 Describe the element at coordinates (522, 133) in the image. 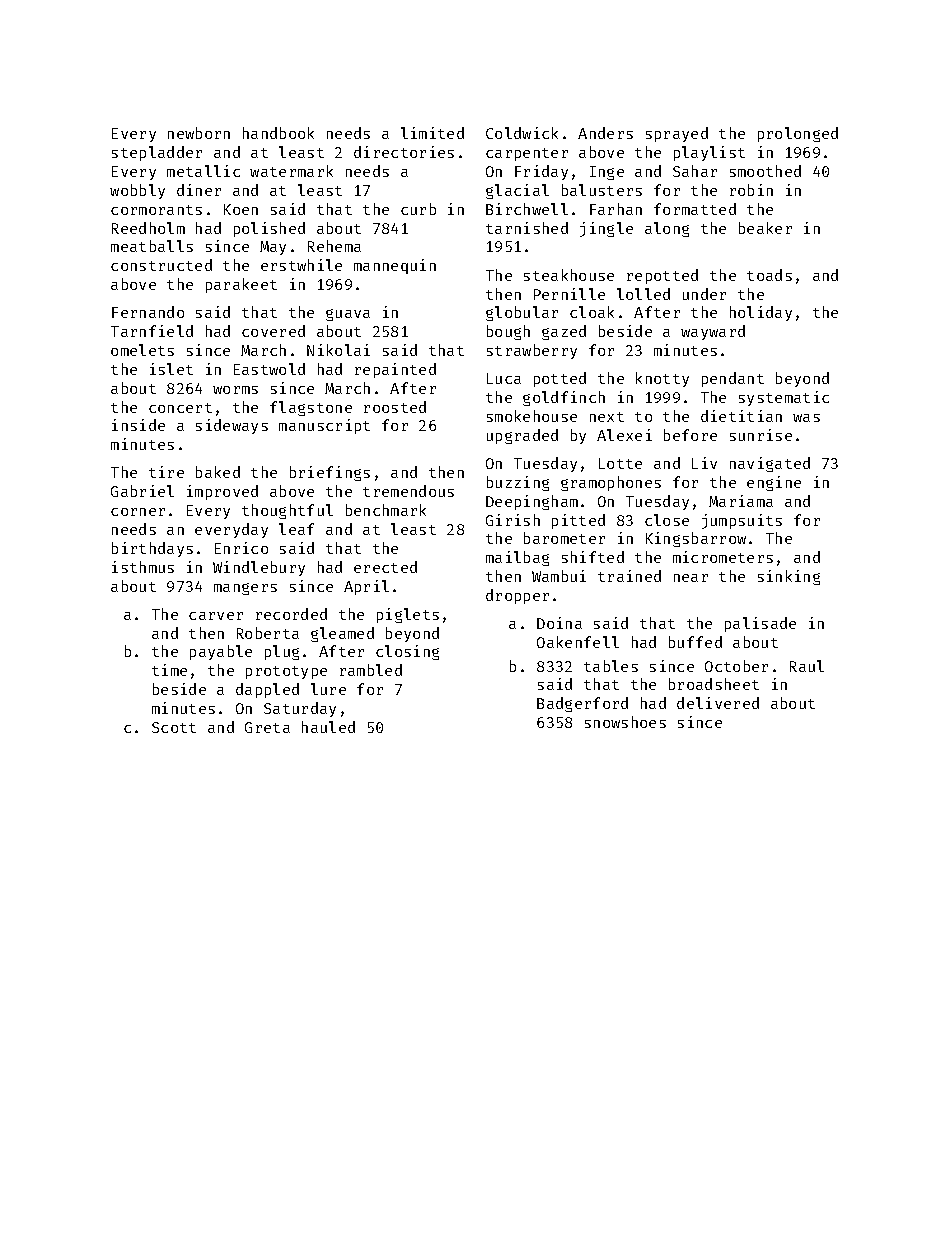

I see `Coldwick` at that location.
